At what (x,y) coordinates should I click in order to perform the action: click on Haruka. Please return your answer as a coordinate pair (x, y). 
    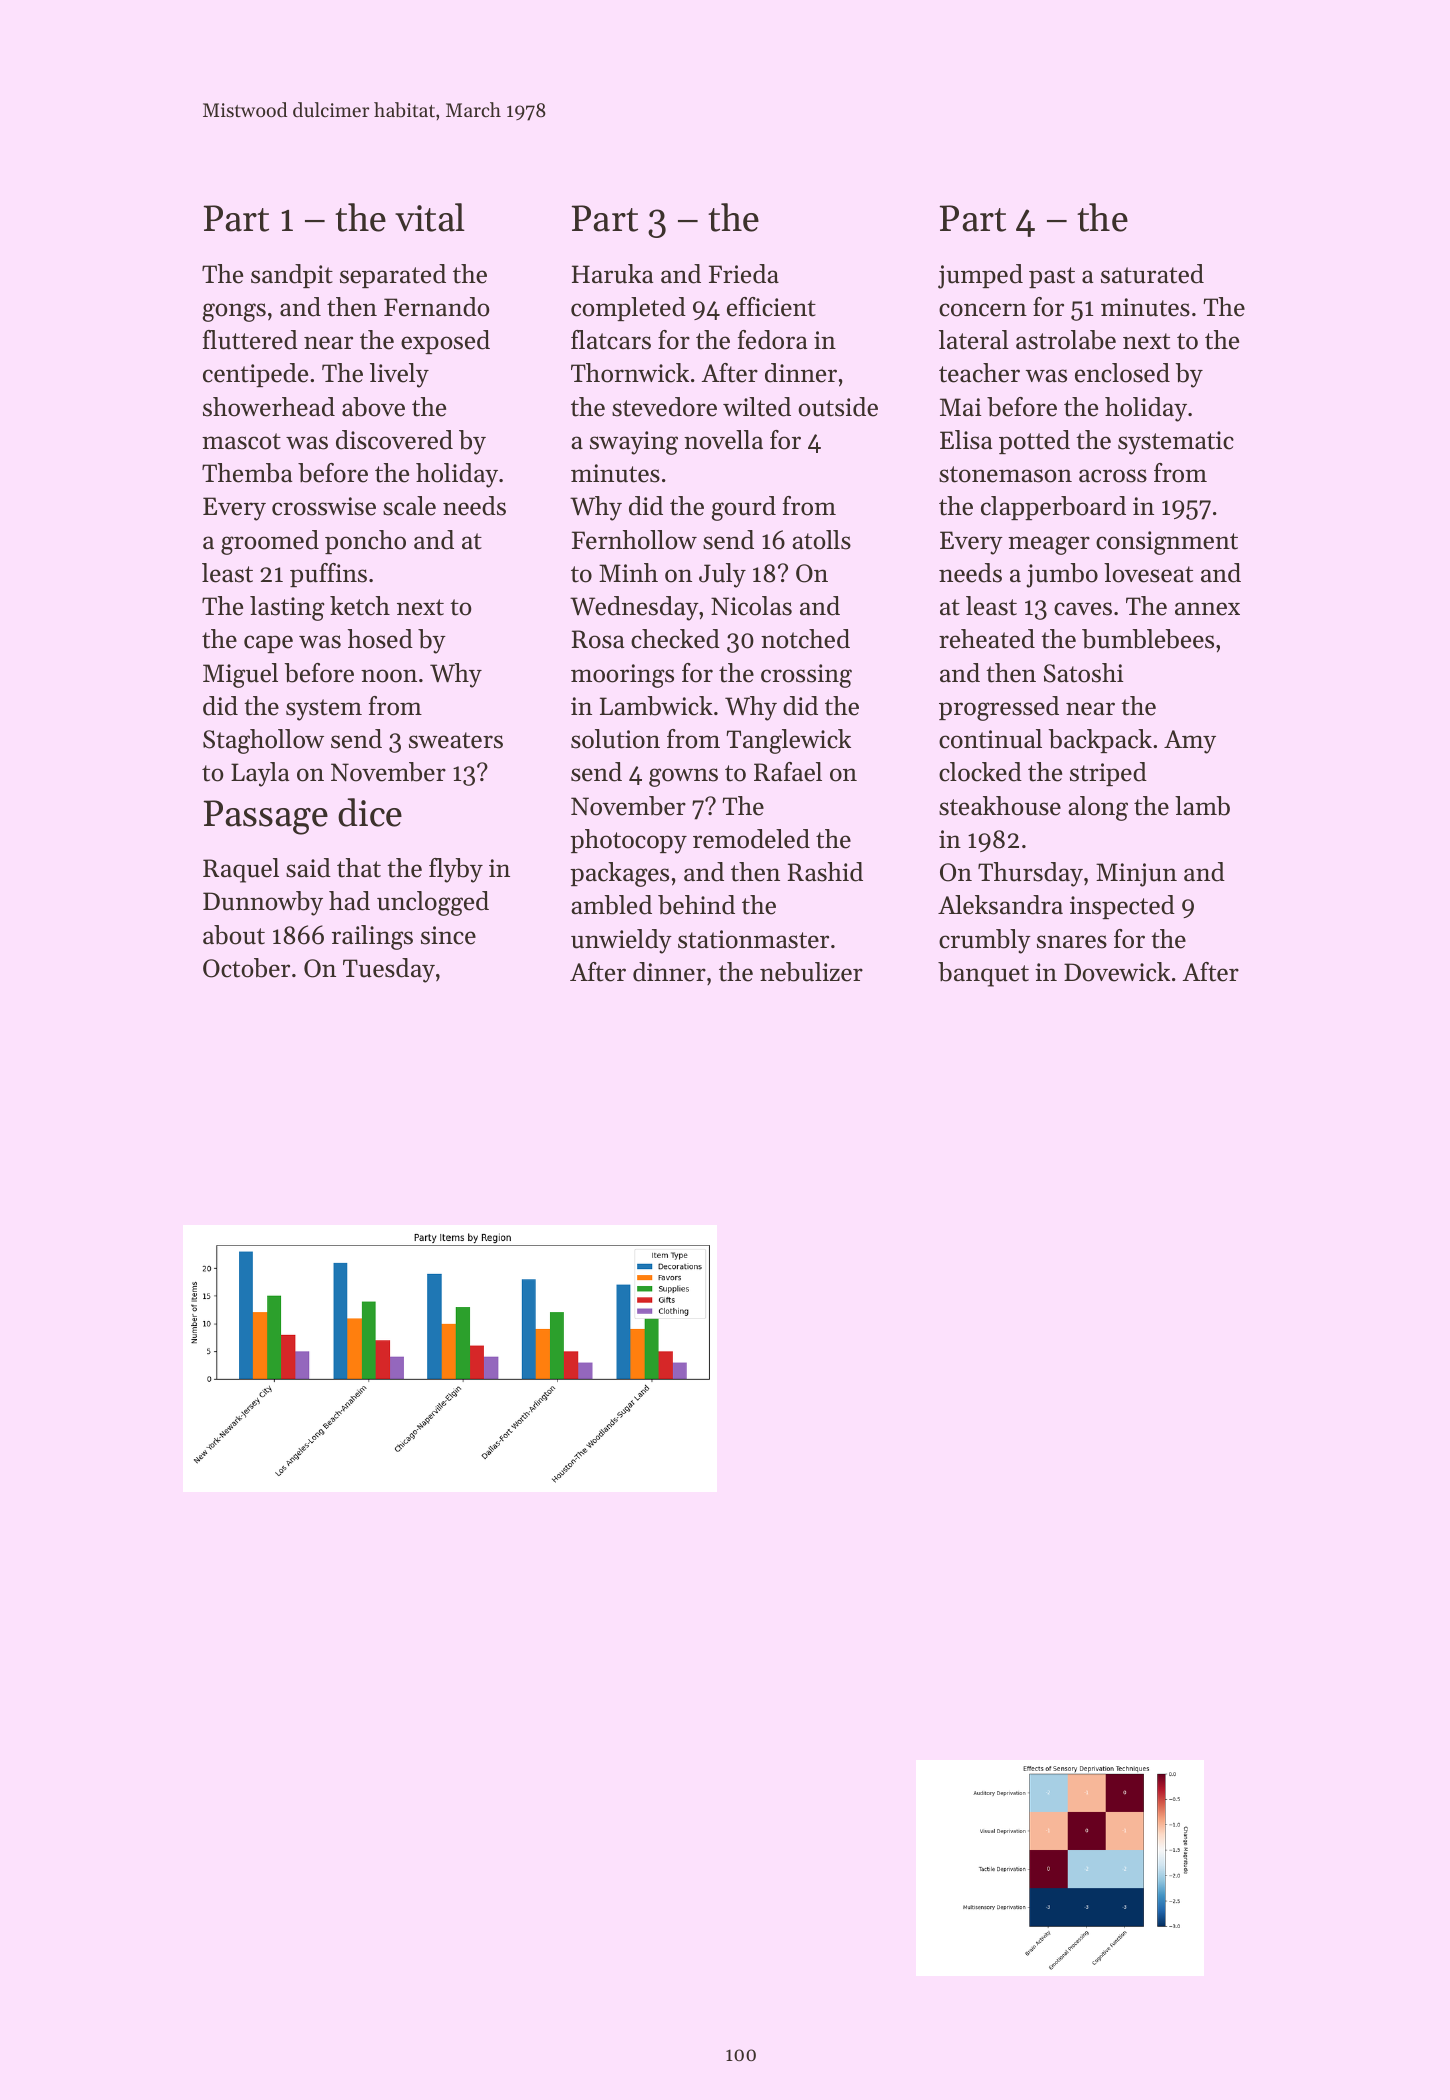
    Looking at the image, I should click on (612, 274).
